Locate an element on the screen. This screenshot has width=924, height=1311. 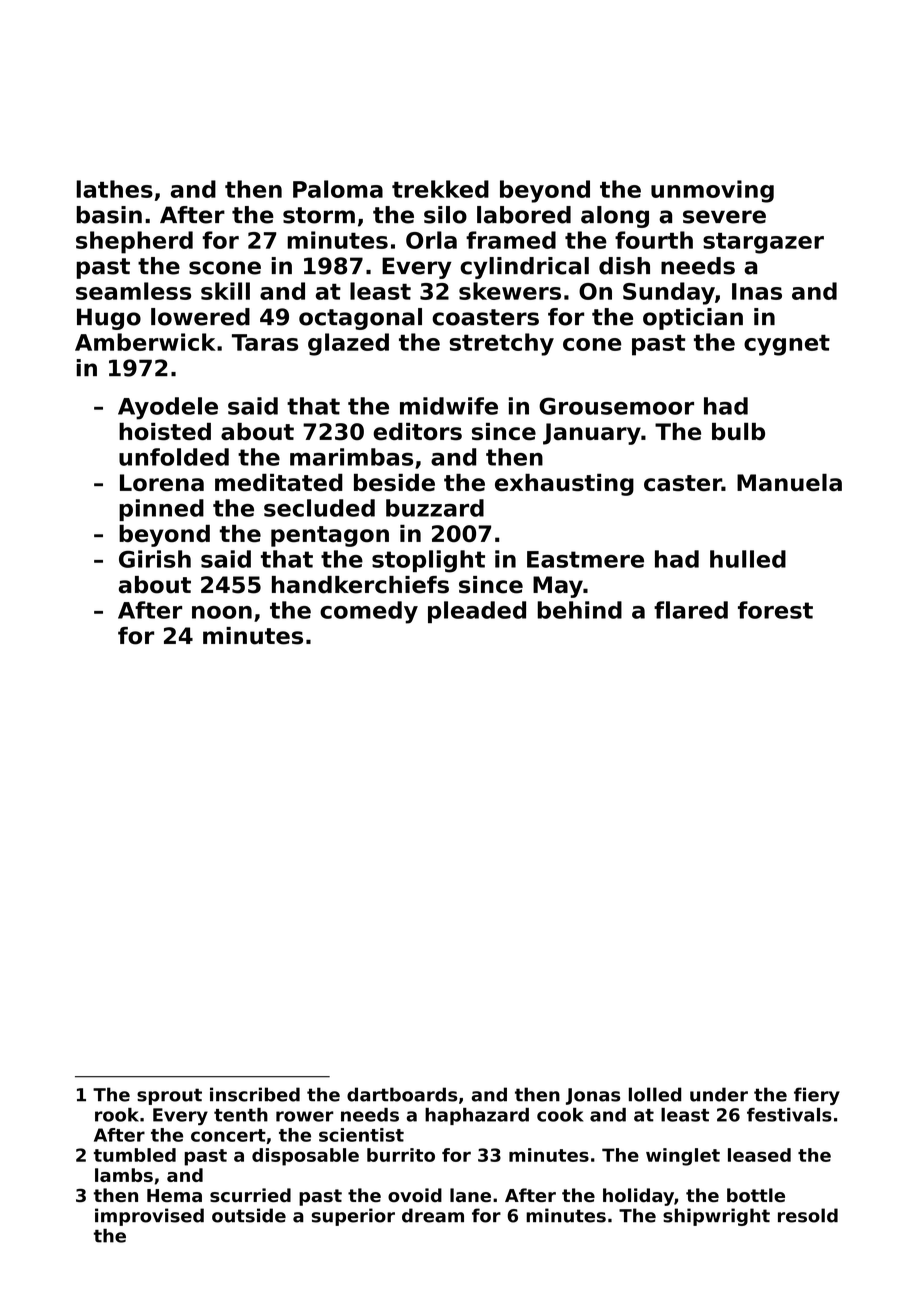
stoplight is located at coordinates (428, 561).
